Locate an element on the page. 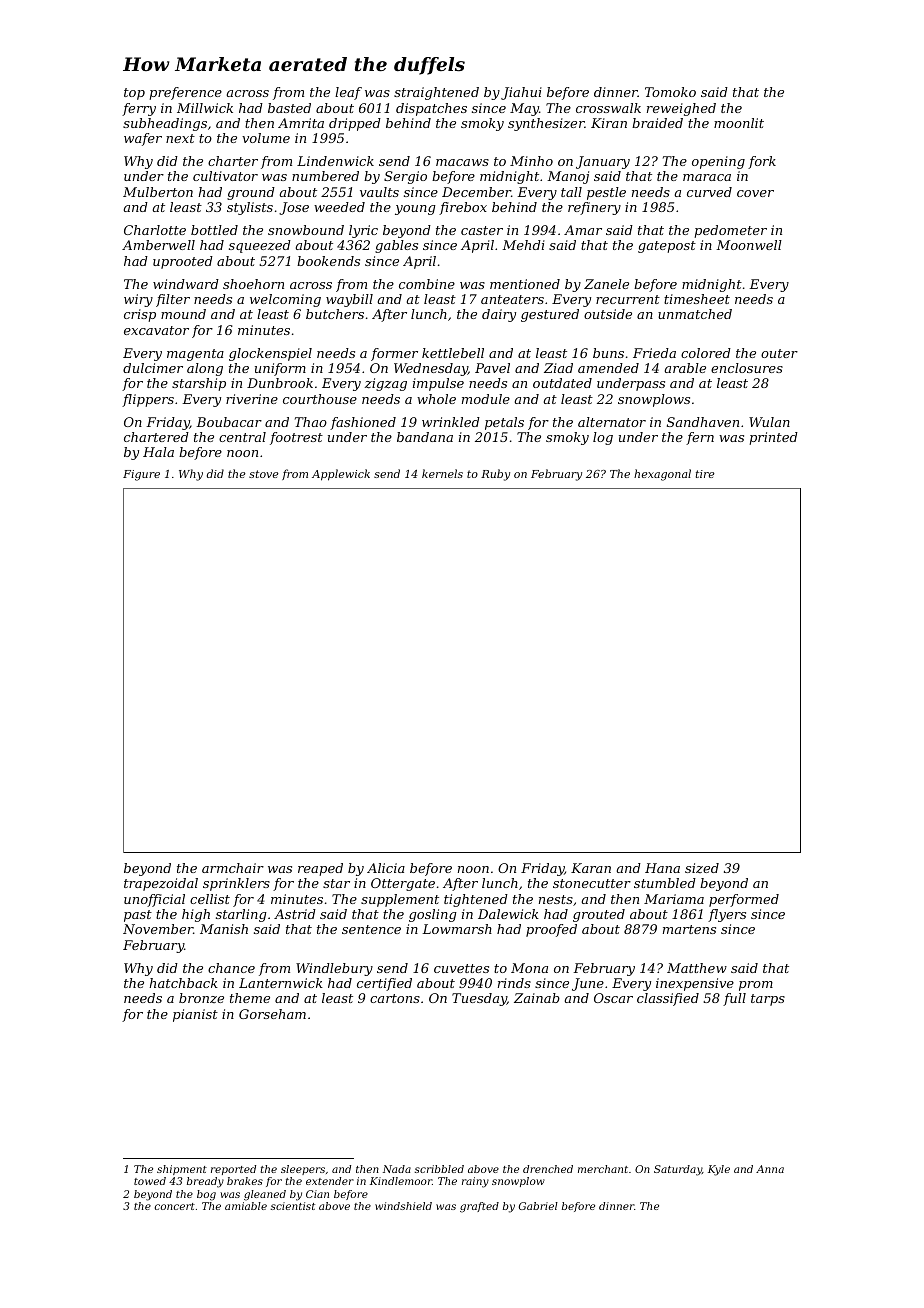  tire is located at coordinates (705, 474).
